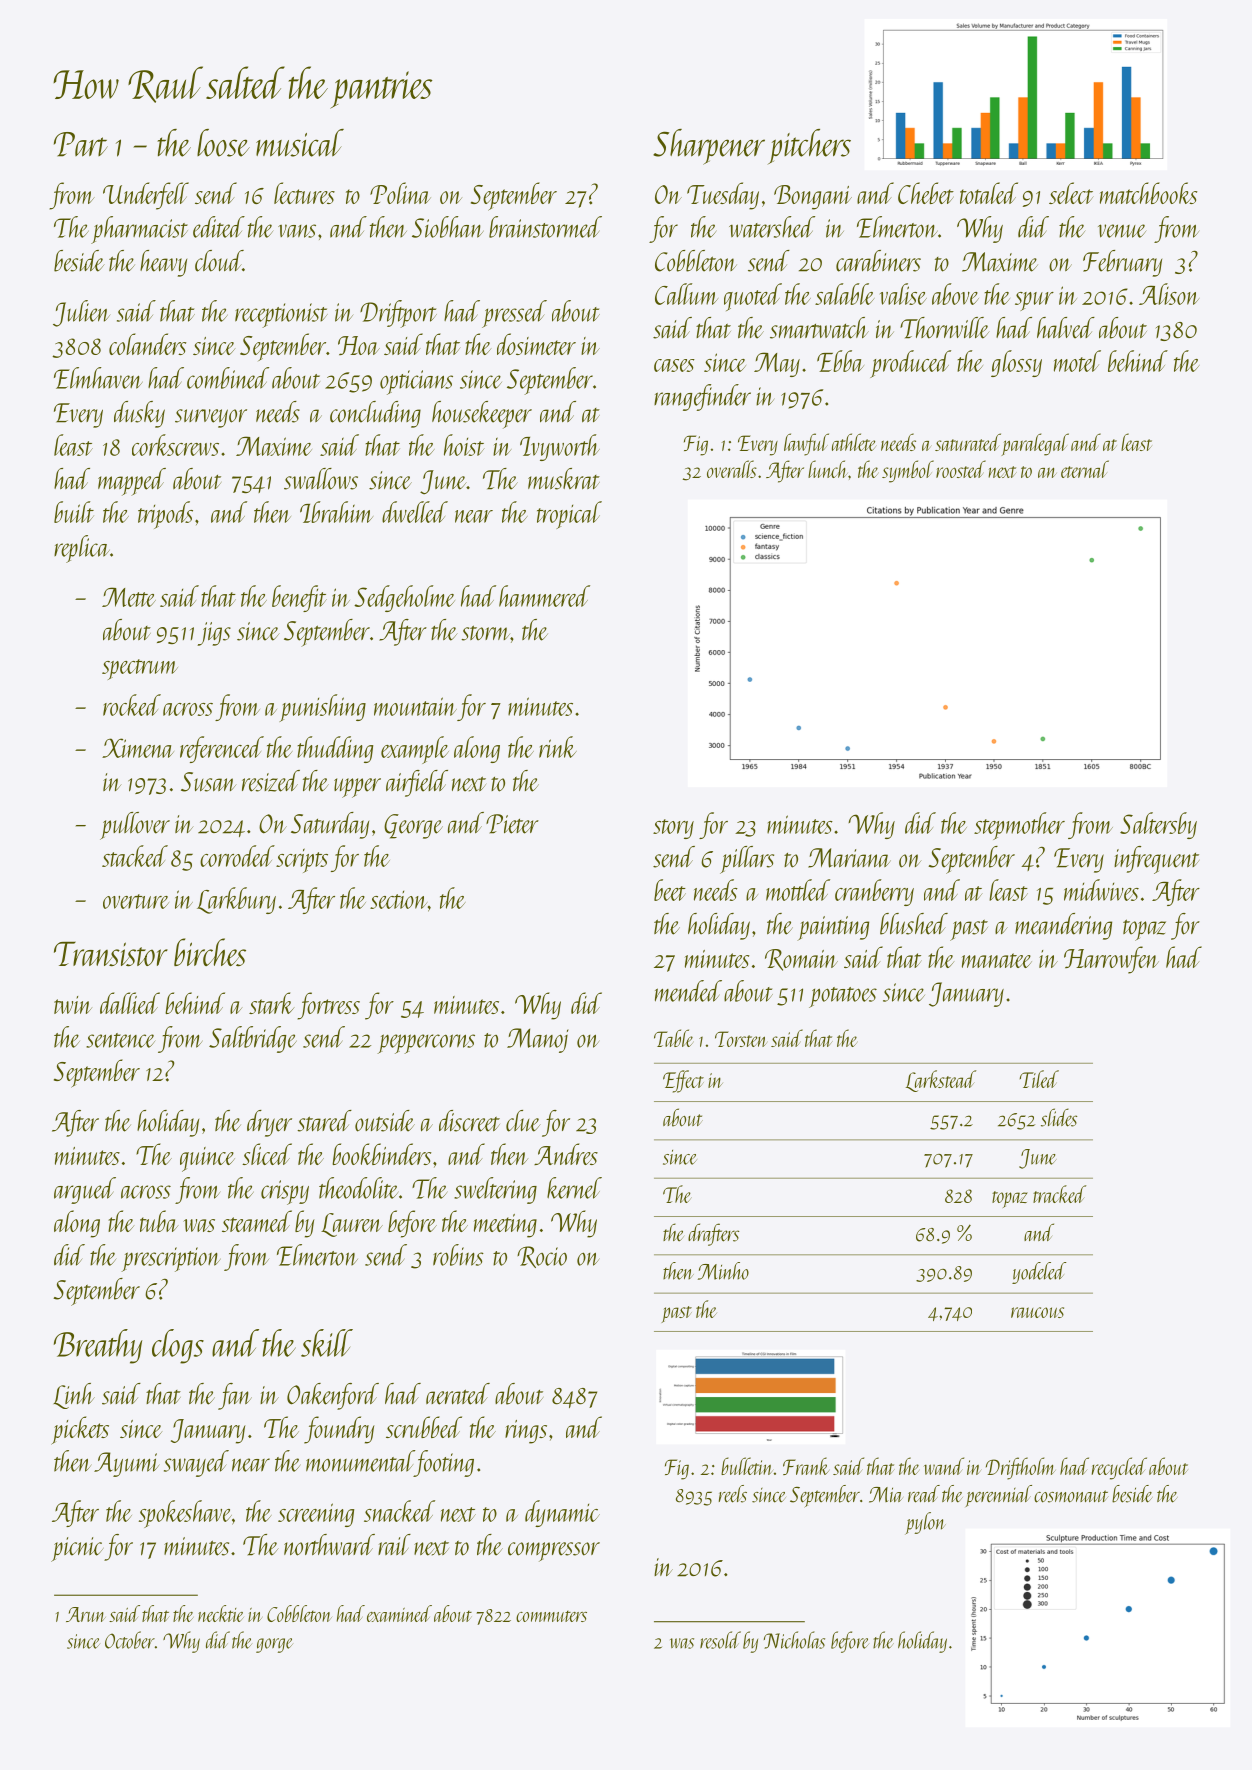  Describe the element at coordinates (801, 960) in the screenshot. I see `Romain` at that location.
